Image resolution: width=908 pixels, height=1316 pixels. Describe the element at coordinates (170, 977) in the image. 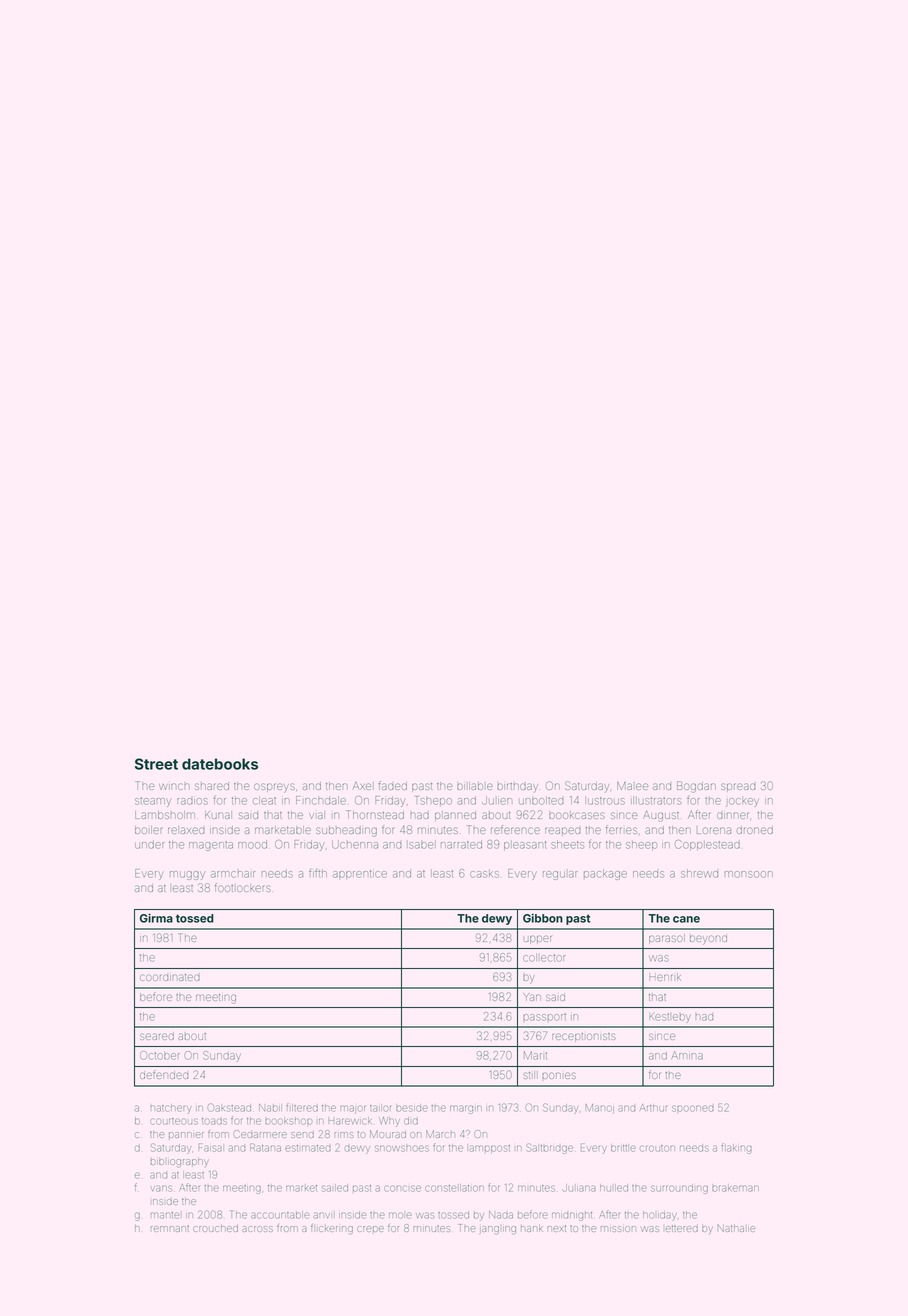

I see `coordinated` at that location.
